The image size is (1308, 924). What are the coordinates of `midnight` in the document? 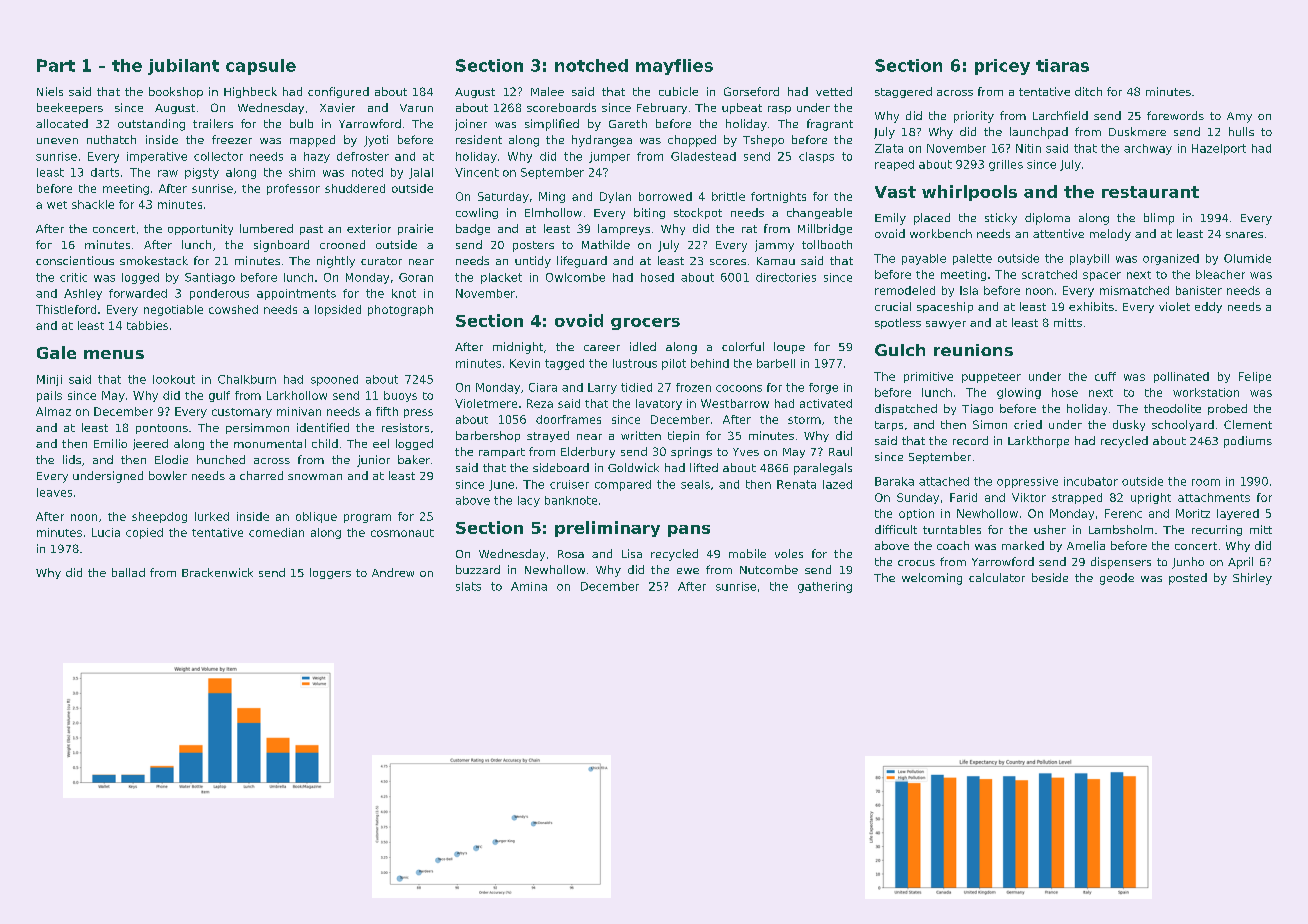 It's located at (518, 348).
